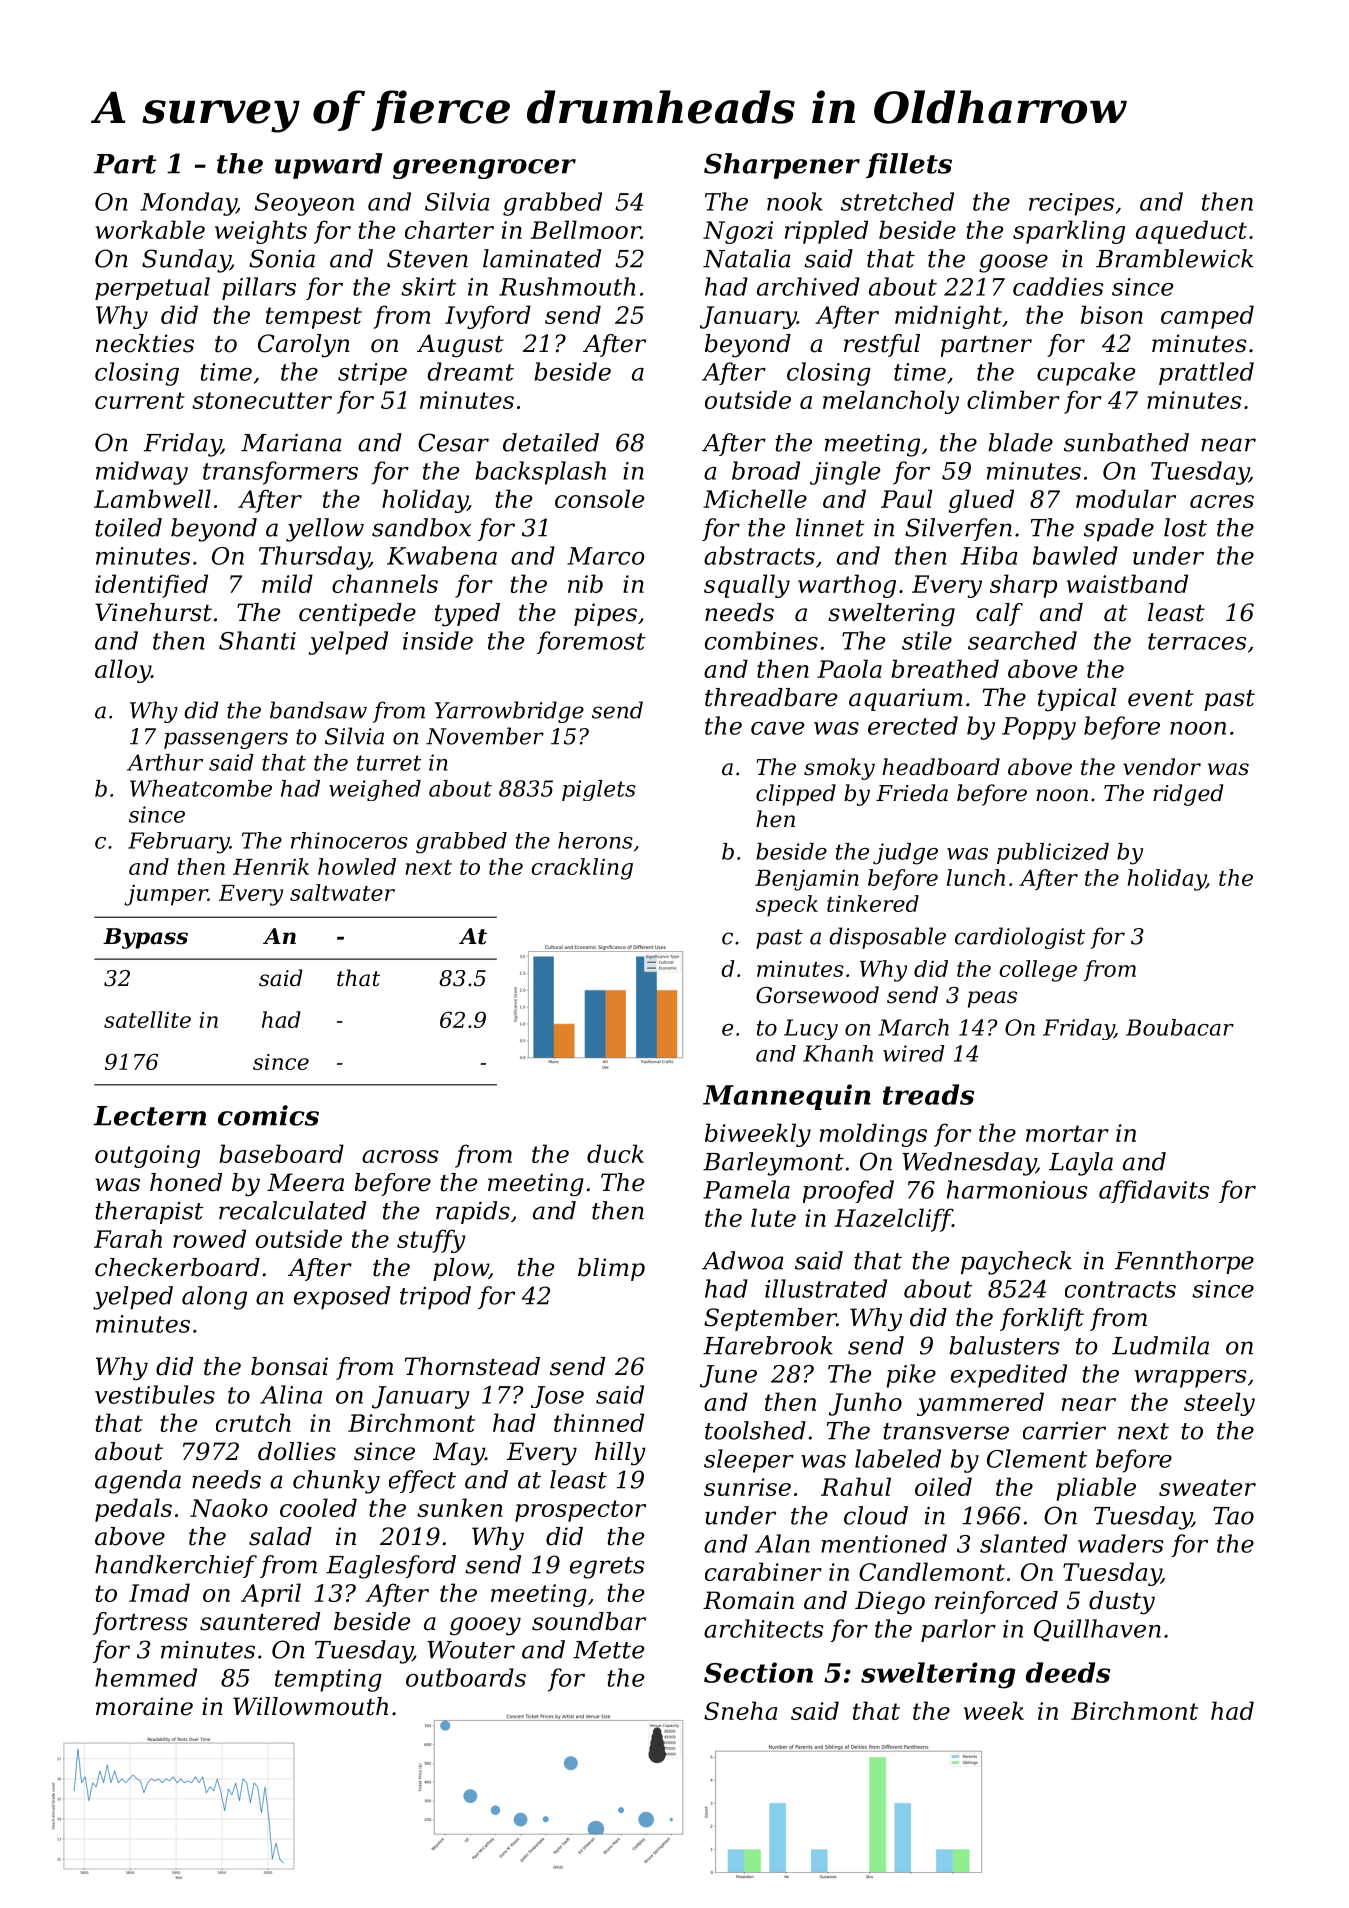 Image resolution: width=1349 pixels, height=1908 pixels. I want to click on Tao, so click(1233, 1516).
